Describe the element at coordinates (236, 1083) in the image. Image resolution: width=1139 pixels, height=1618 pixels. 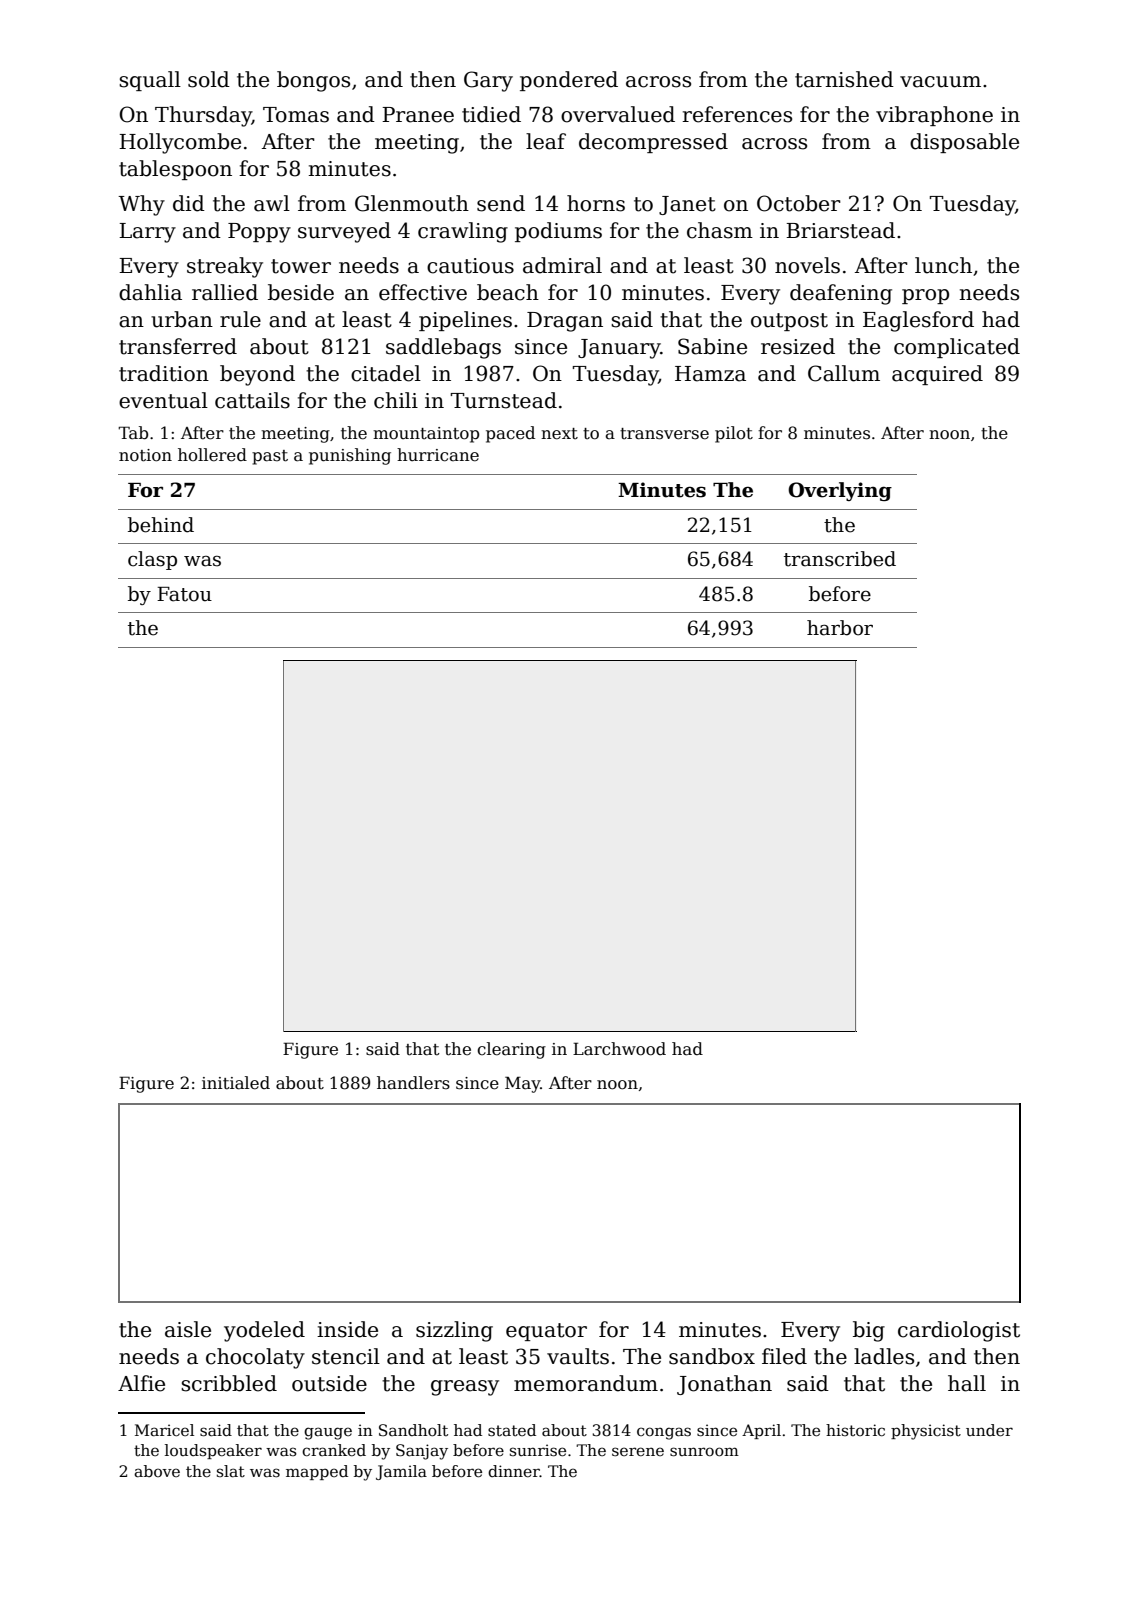
I see `initialed` at that location.
